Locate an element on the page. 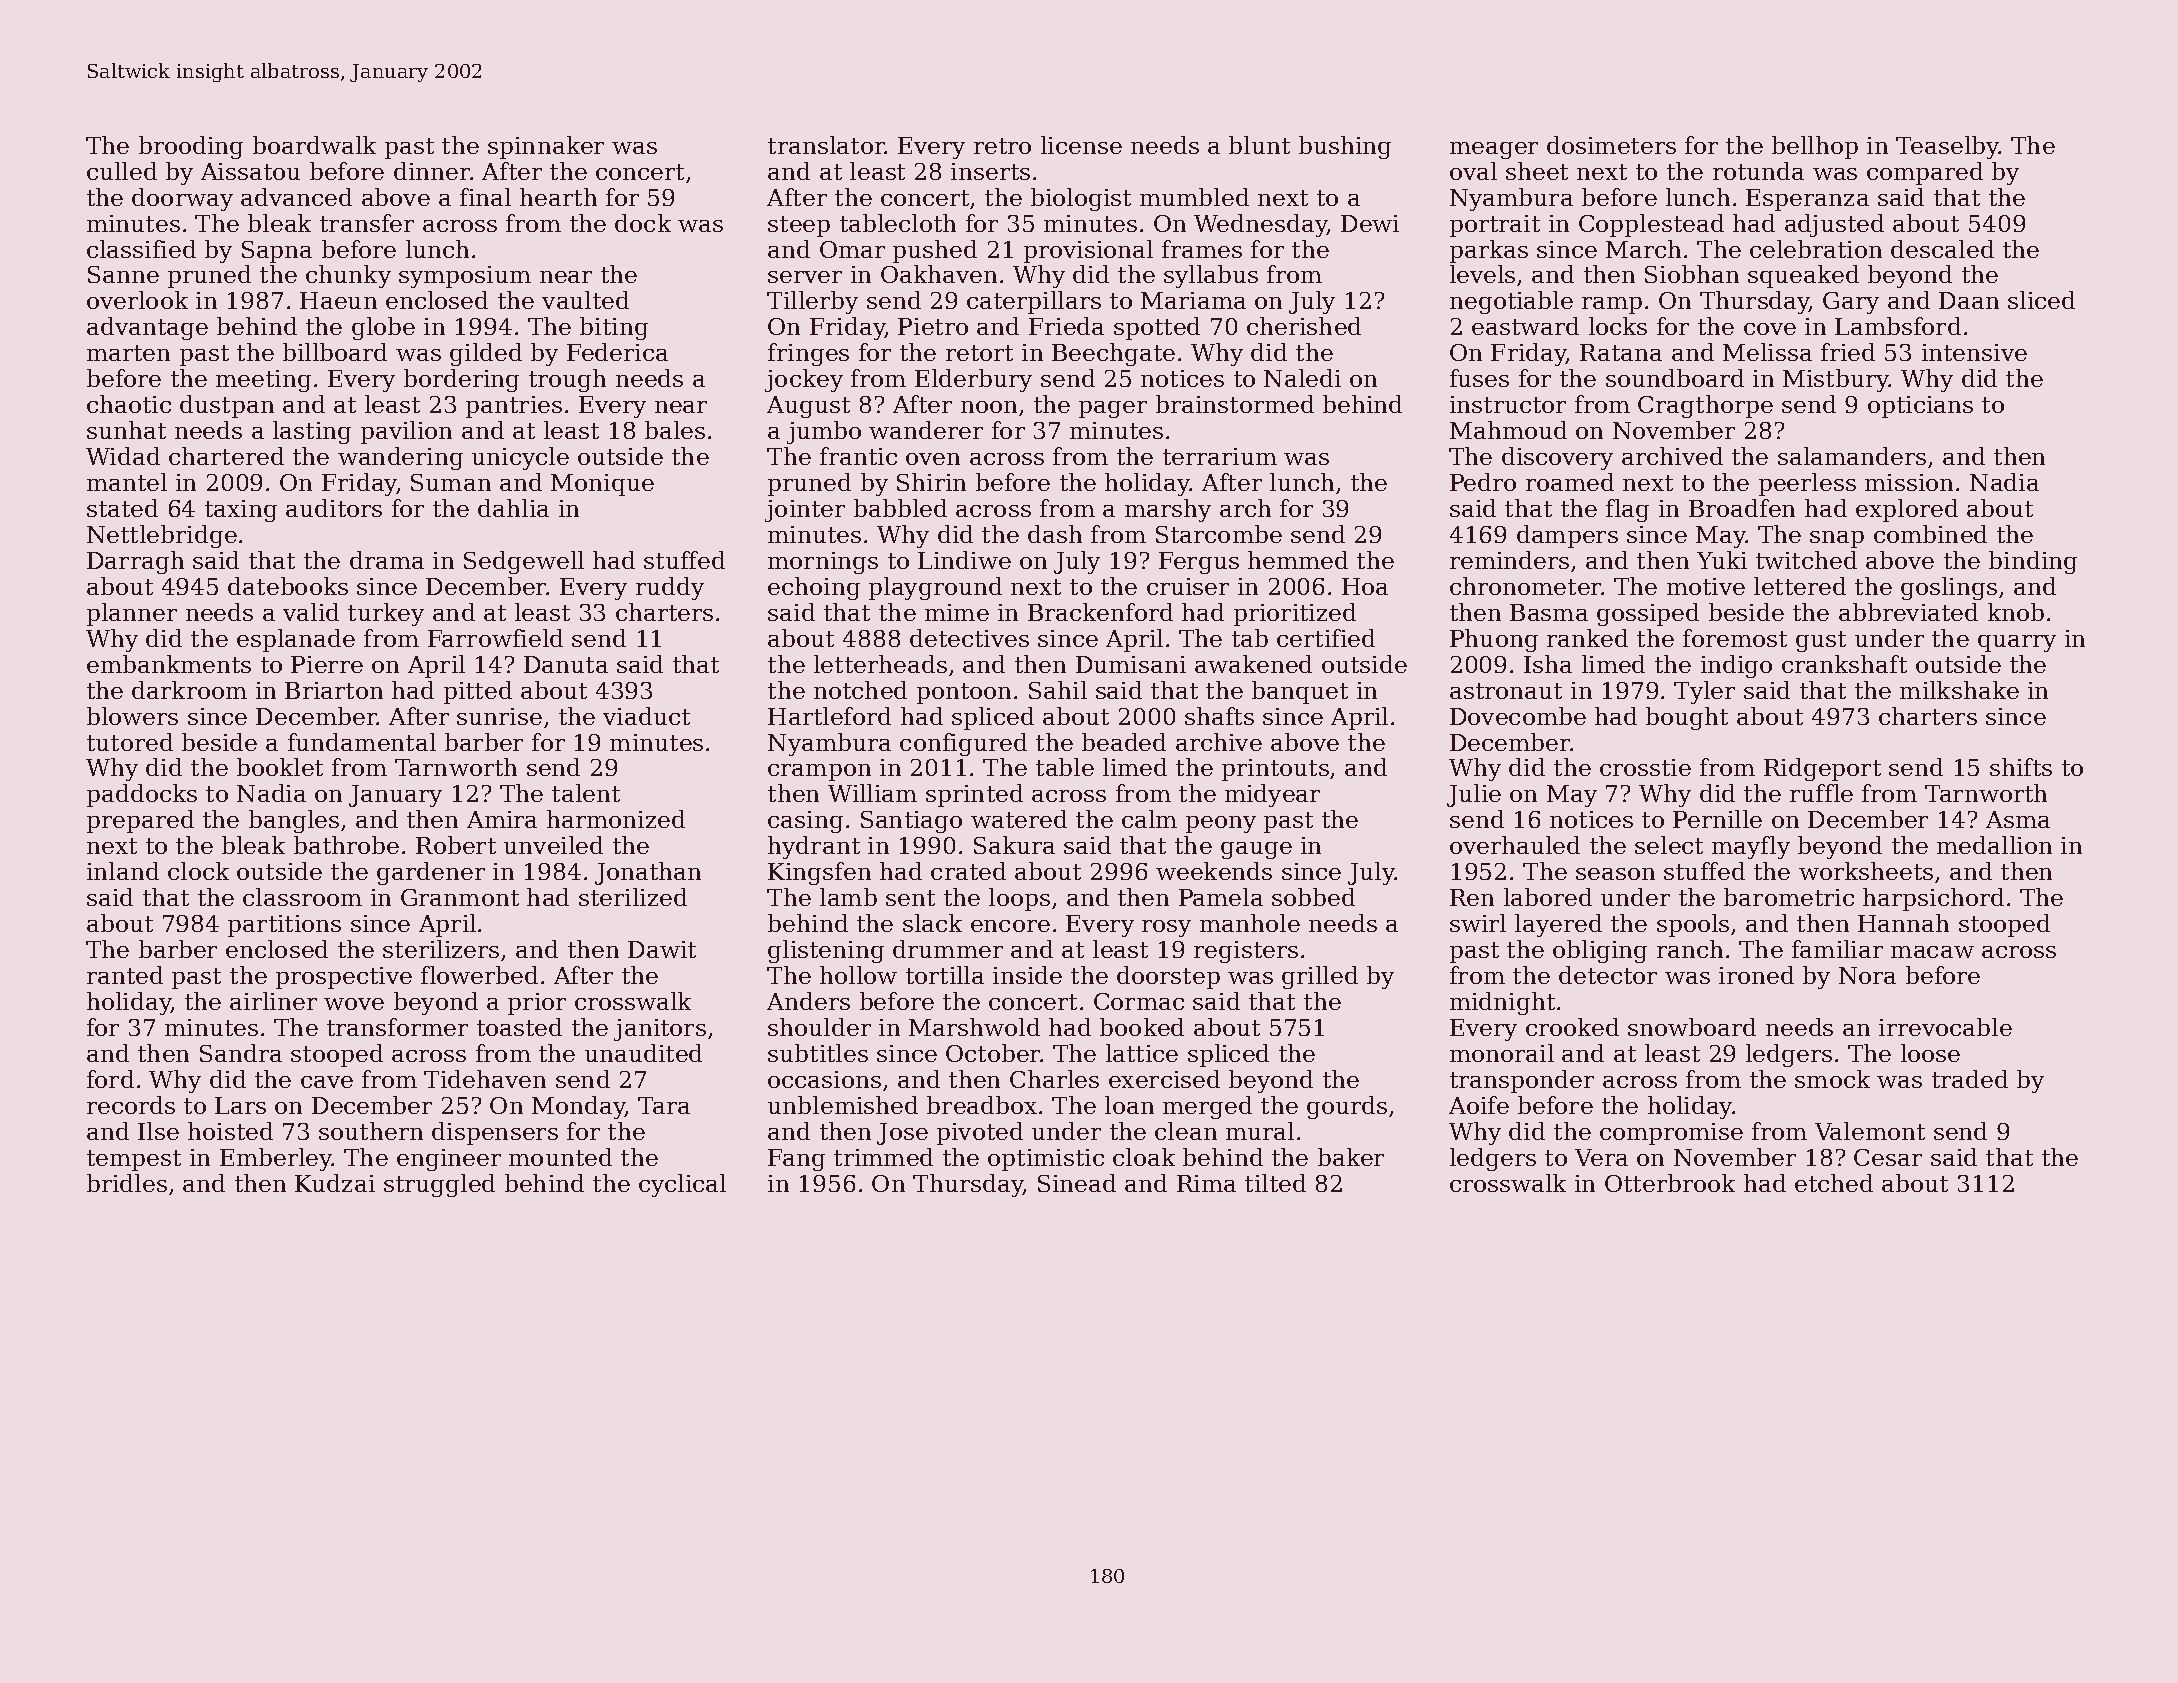 This document has width=2178, height=1683. descaled is located at coordinates (1942, 249).
